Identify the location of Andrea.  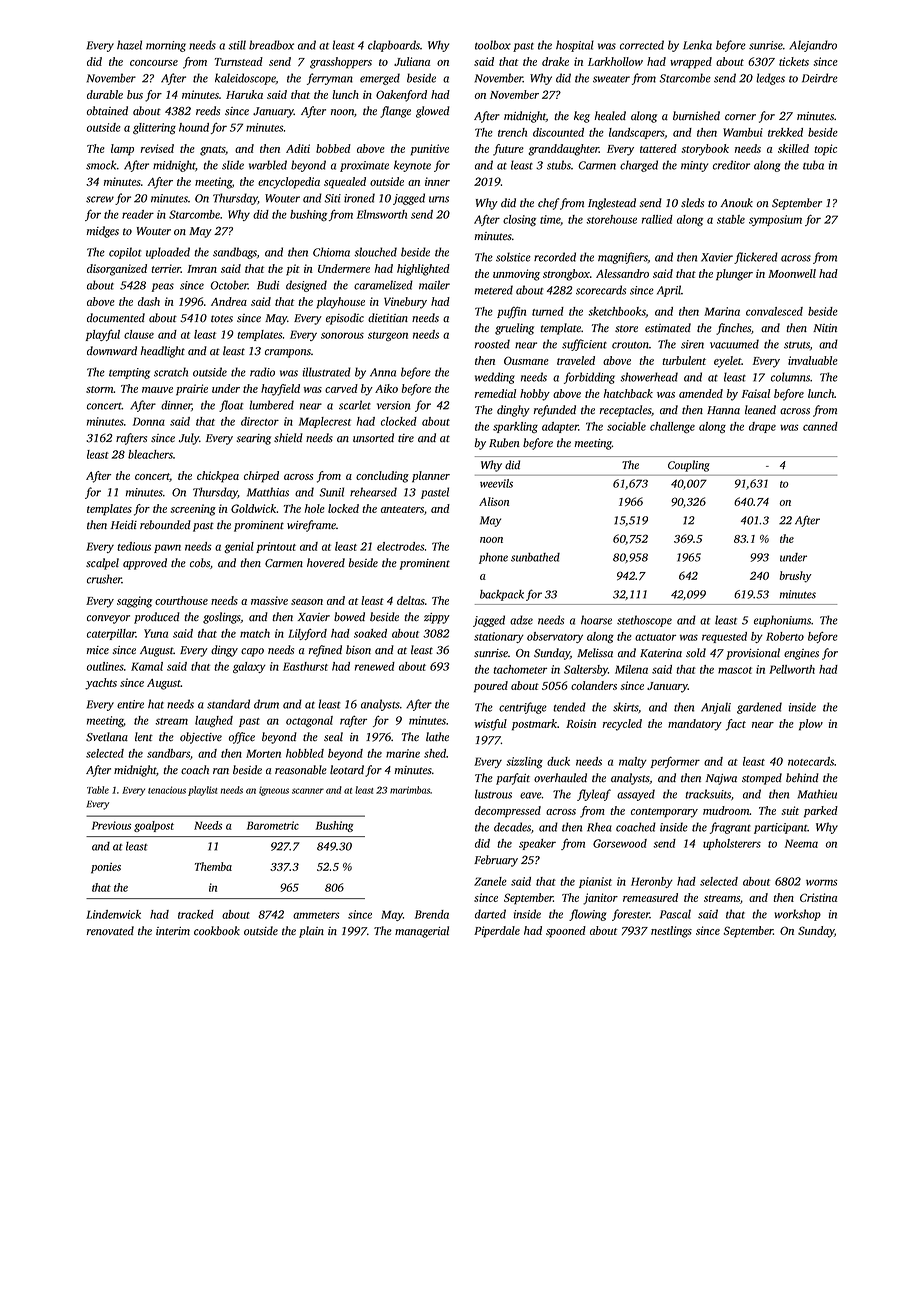
(229, 301).
